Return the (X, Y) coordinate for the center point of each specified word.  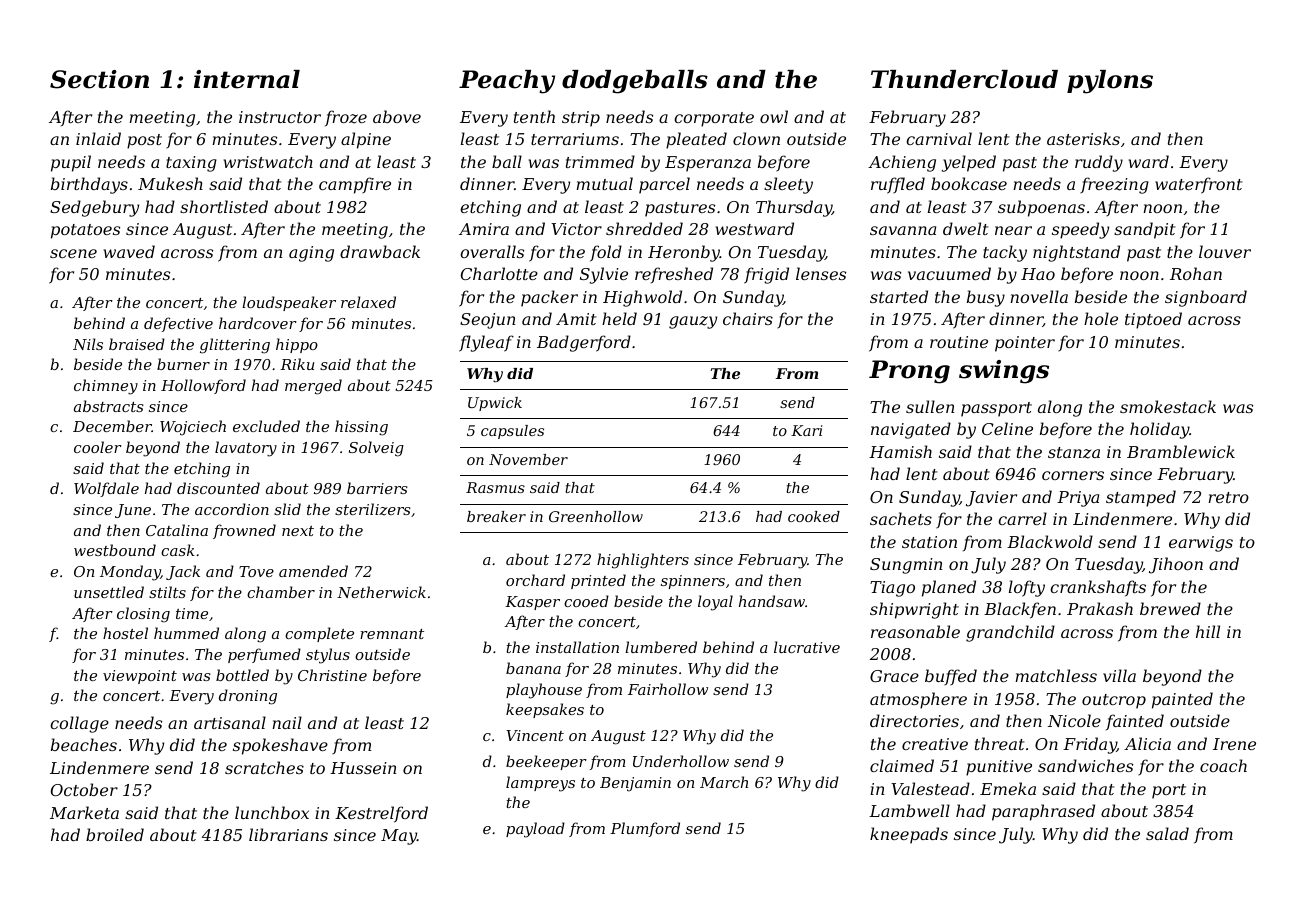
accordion (232, 509)
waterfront (1199, 185)
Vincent (535, 735)
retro (1228, 497)
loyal (715, 603)
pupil (71, 163)
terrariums (575, 139)
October (84, 789)
